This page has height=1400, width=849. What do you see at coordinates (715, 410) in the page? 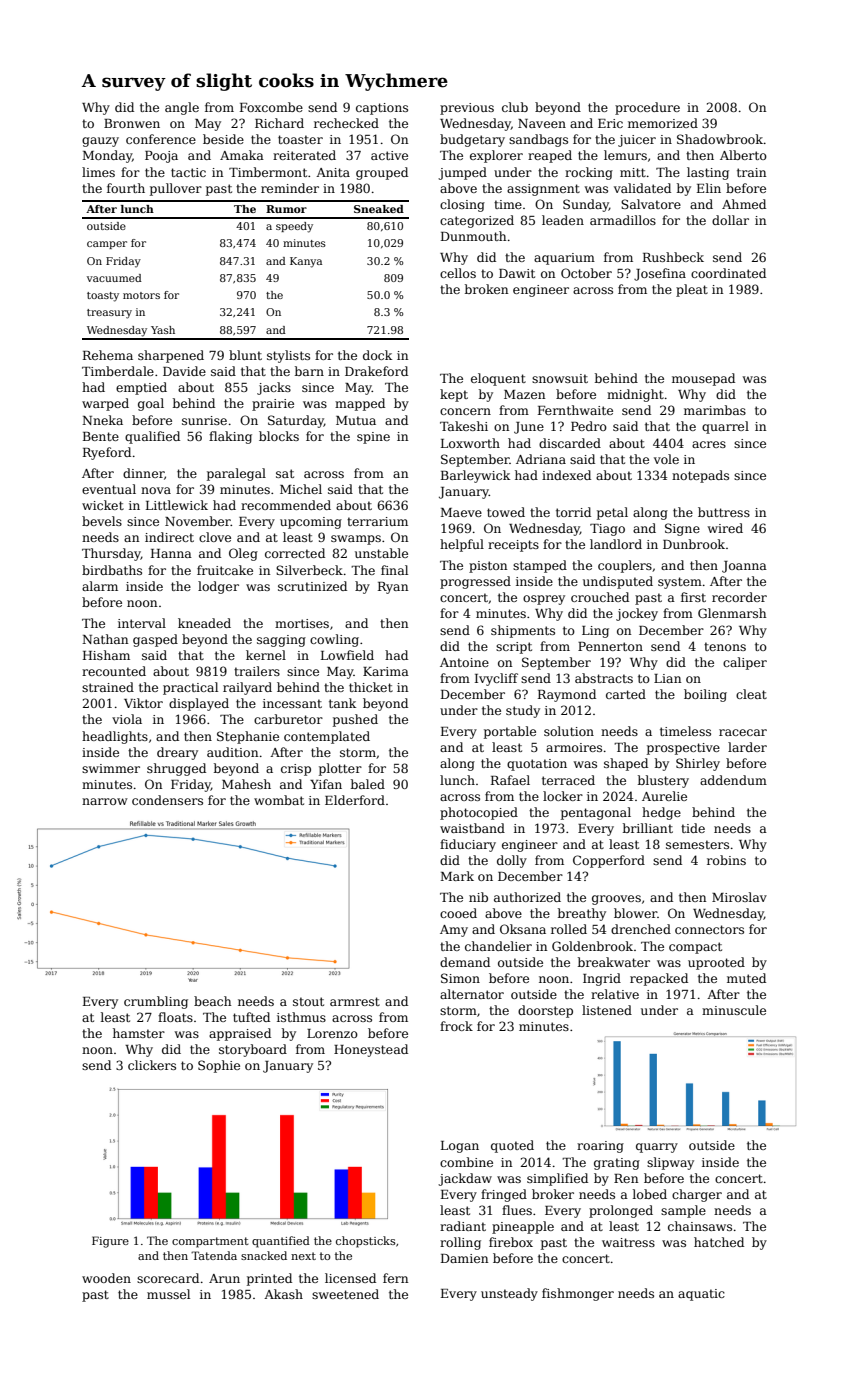
I see `marimbas` at bounding box center [715, 410].
